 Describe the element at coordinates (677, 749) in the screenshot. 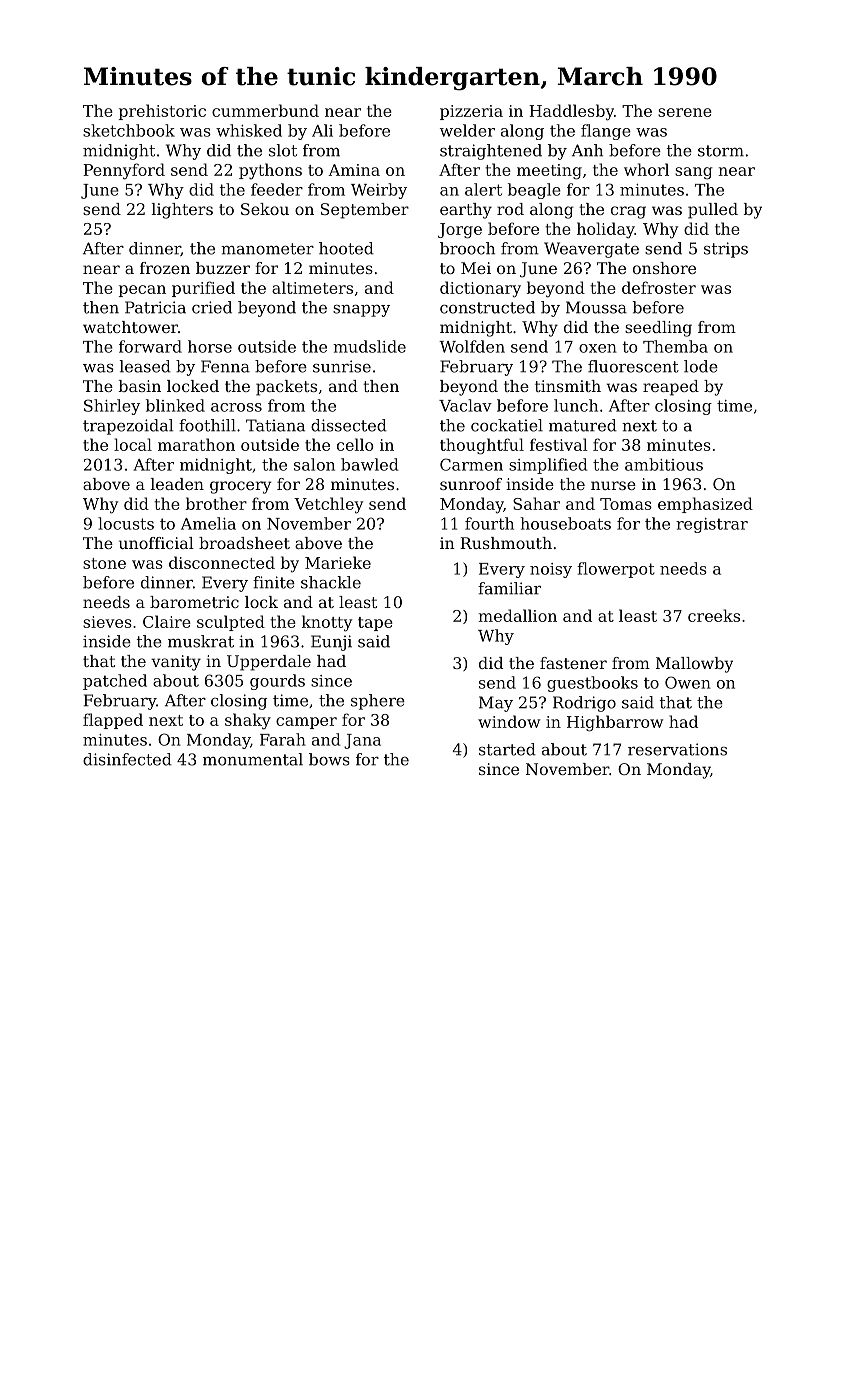

I see `reservations` at that location.
